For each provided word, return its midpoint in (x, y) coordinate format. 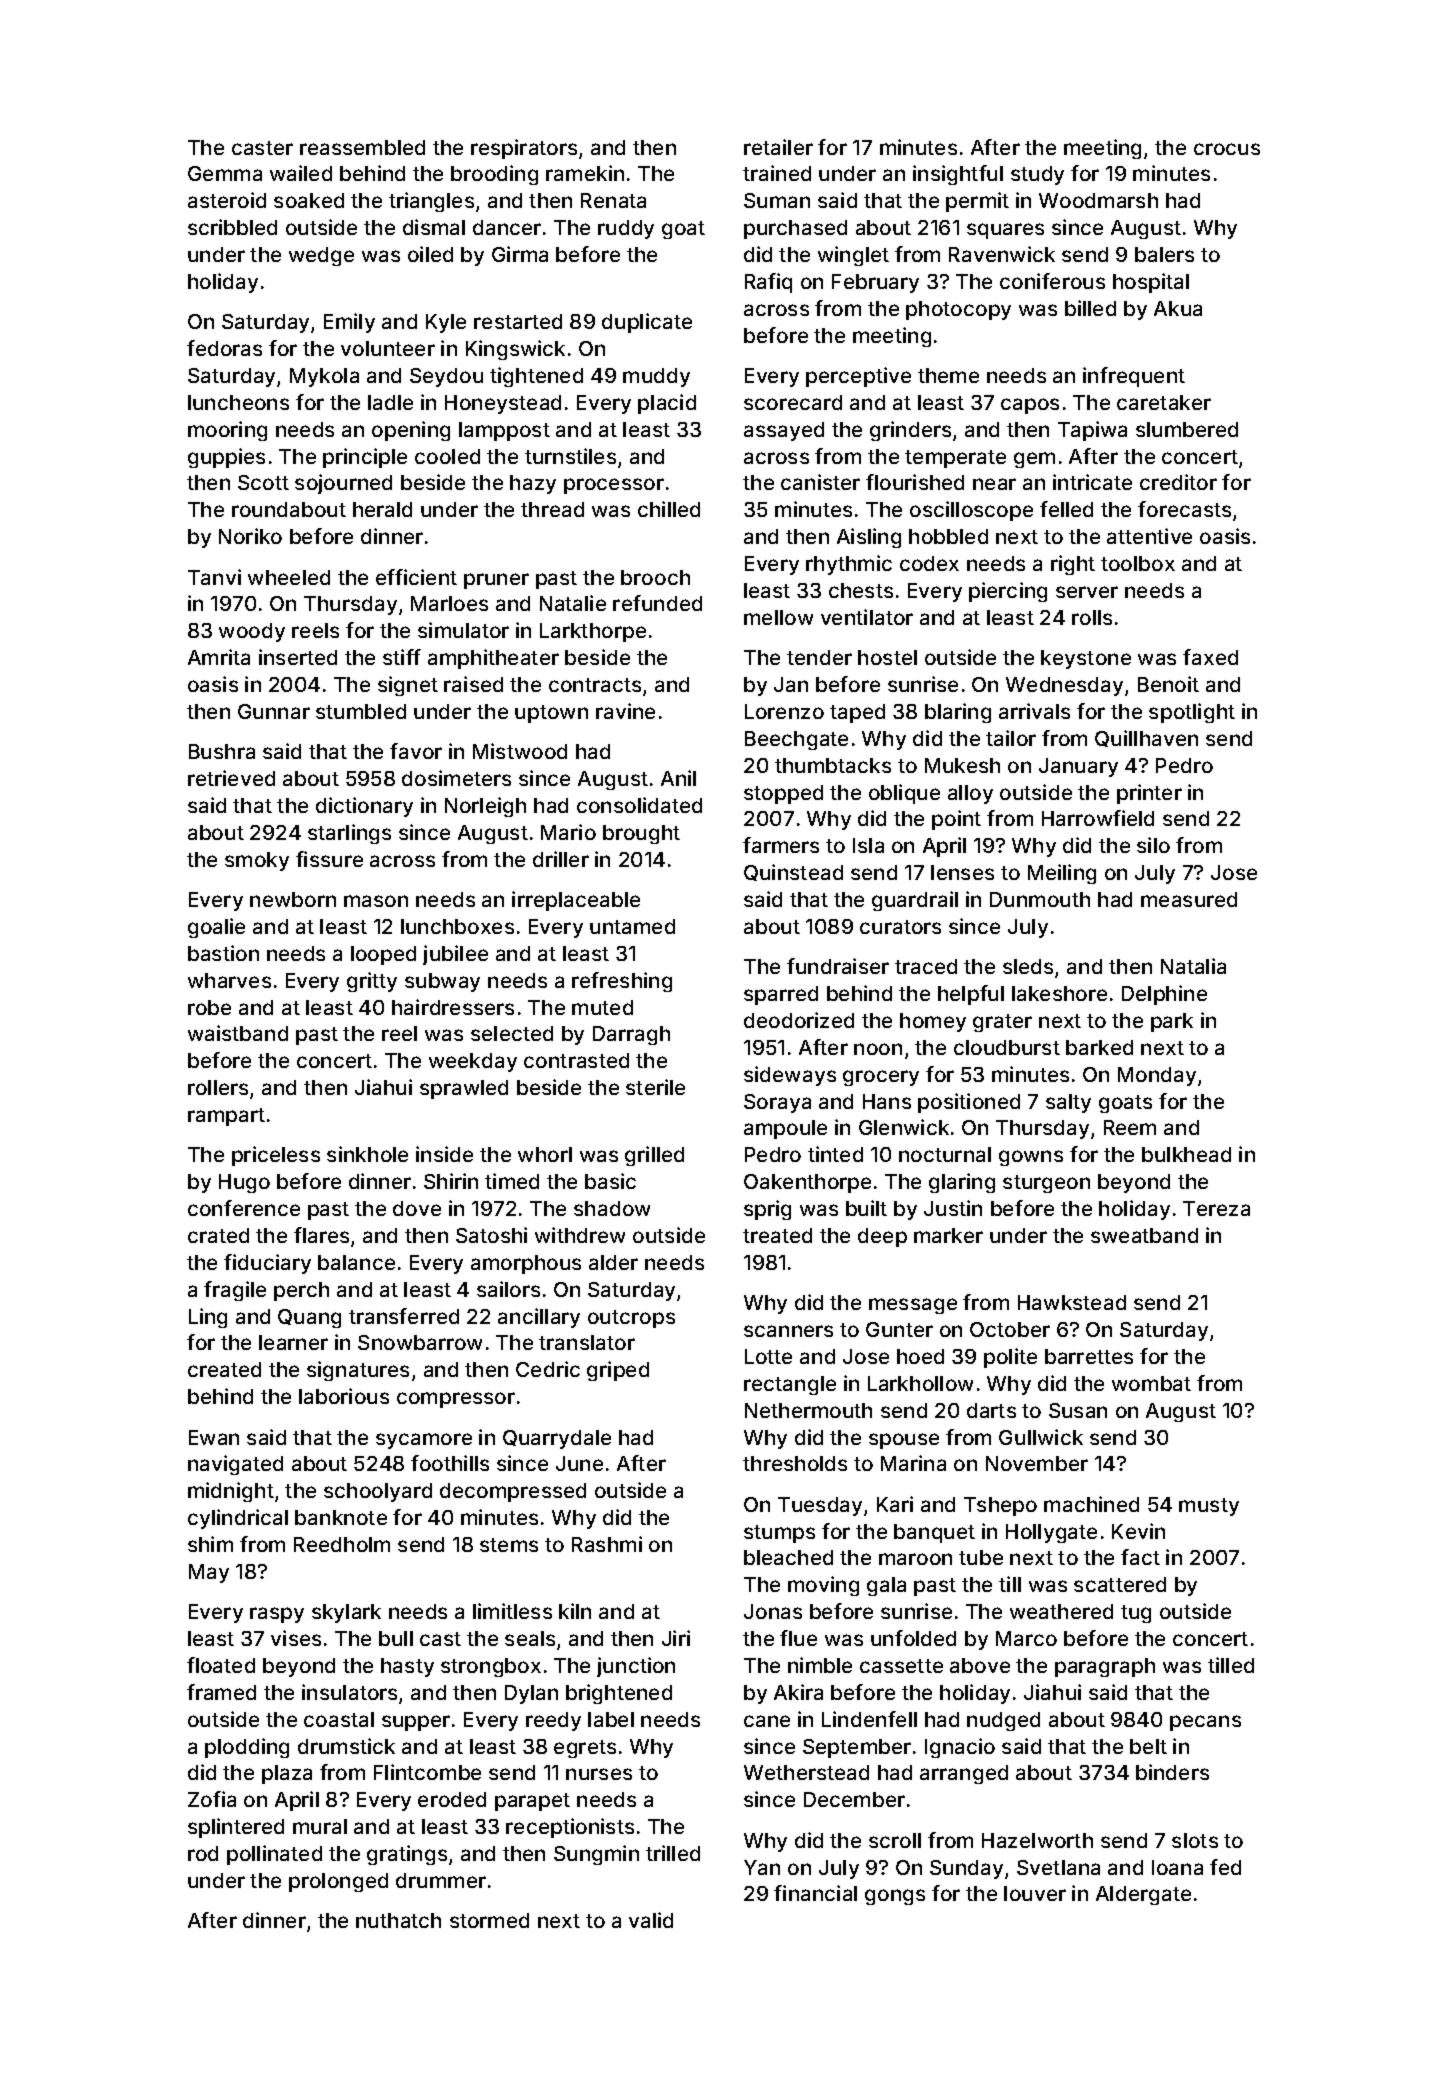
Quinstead (793, 872)
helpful (971, 995)
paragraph (1105, 1667)
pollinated (274, 1855)
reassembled (362, 147)
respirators (524, 149)
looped (383, 955)
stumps (779, 1534)
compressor (456, 1400)
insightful (958, 175)
